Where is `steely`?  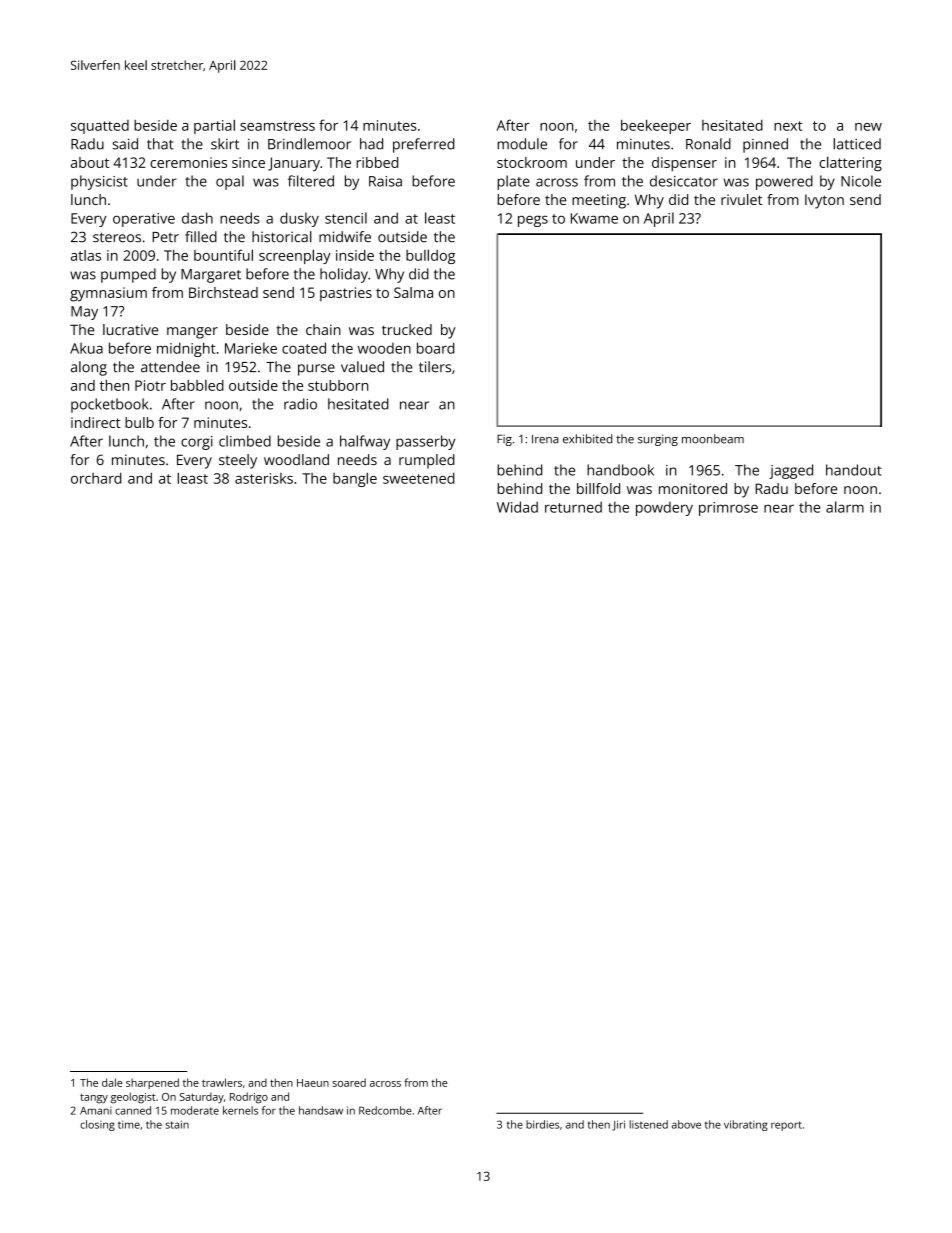 steely is located at coordinates (238, 461).
